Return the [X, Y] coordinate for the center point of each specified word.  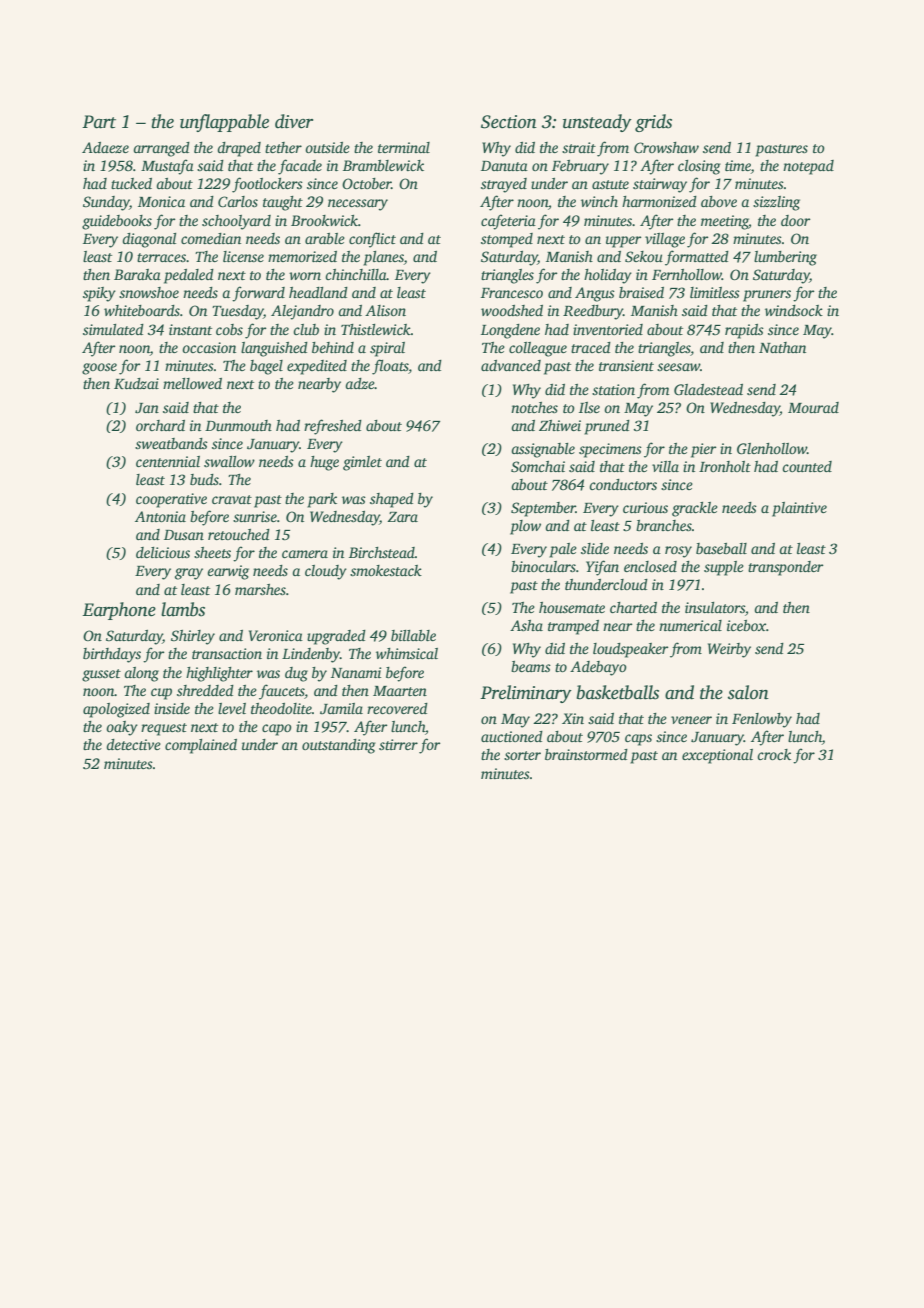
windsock [794, 310]
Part [99, 122]
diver [294, 121]
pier [703, 450]
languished [274, 349]
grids [653, 123]
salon [748, 692]
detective [133, 744]
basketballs [617, 692]
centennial [168, 461]
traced [591, 347]
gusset [101, 675]
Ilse [589, 407]
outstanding [339, 746]
